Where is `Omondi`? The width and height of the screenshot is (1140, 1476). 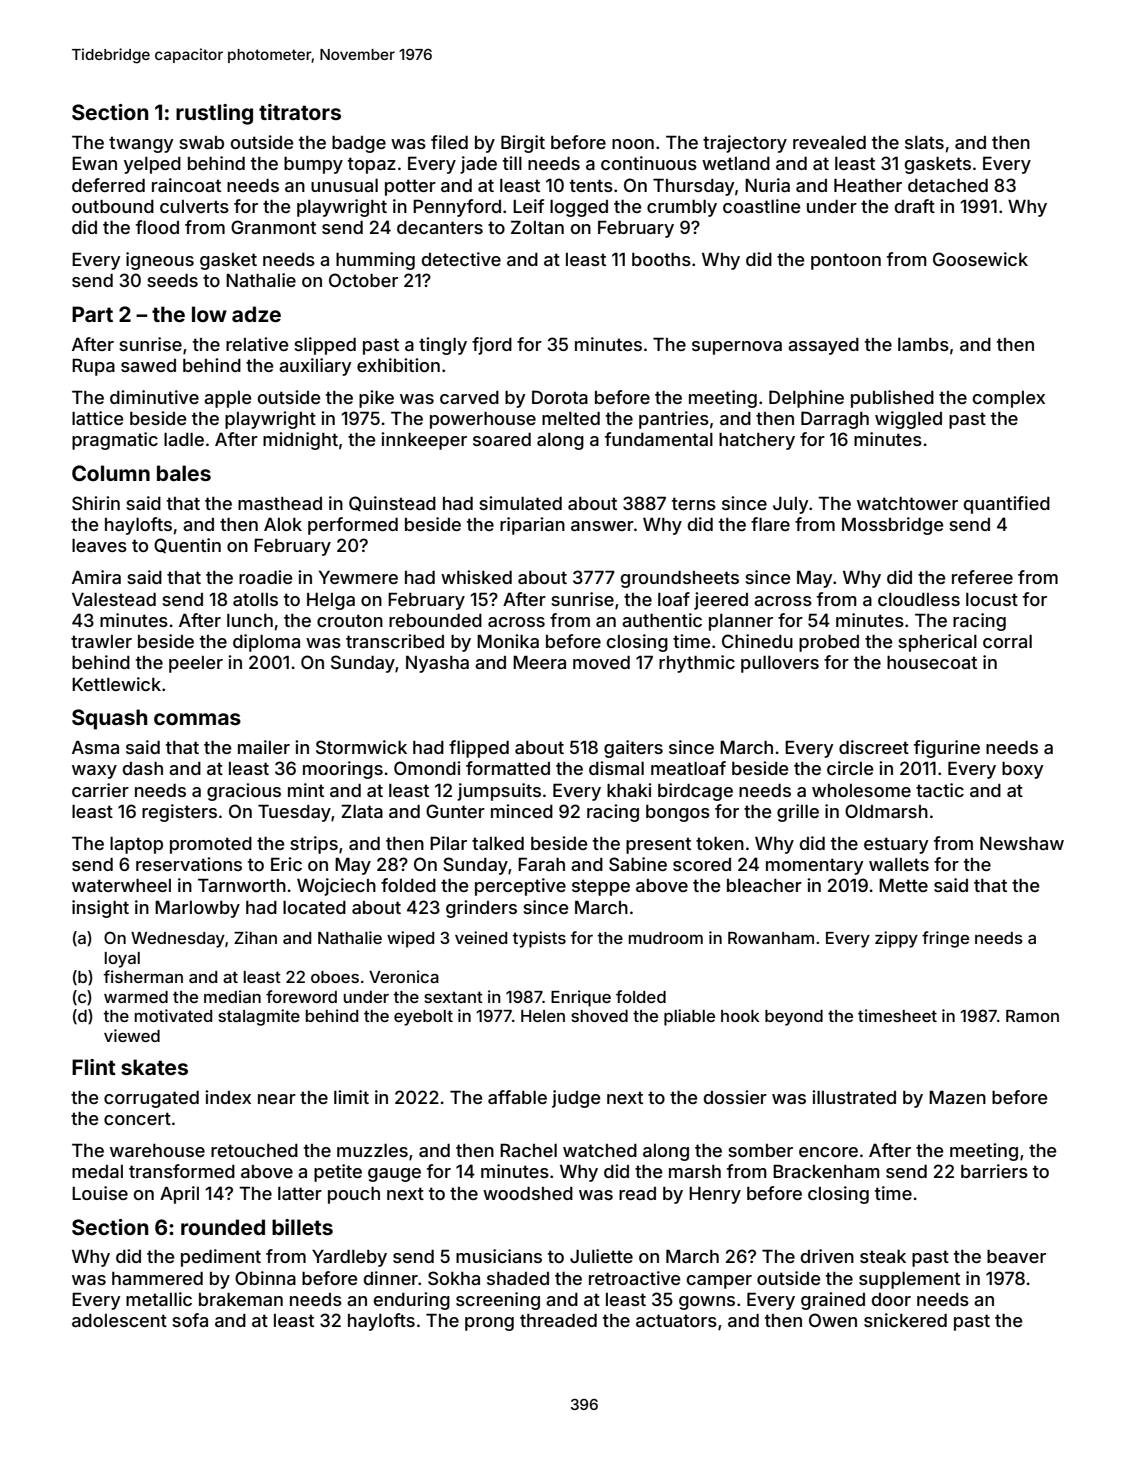
Omondi is located at coordinates (427, 768).
